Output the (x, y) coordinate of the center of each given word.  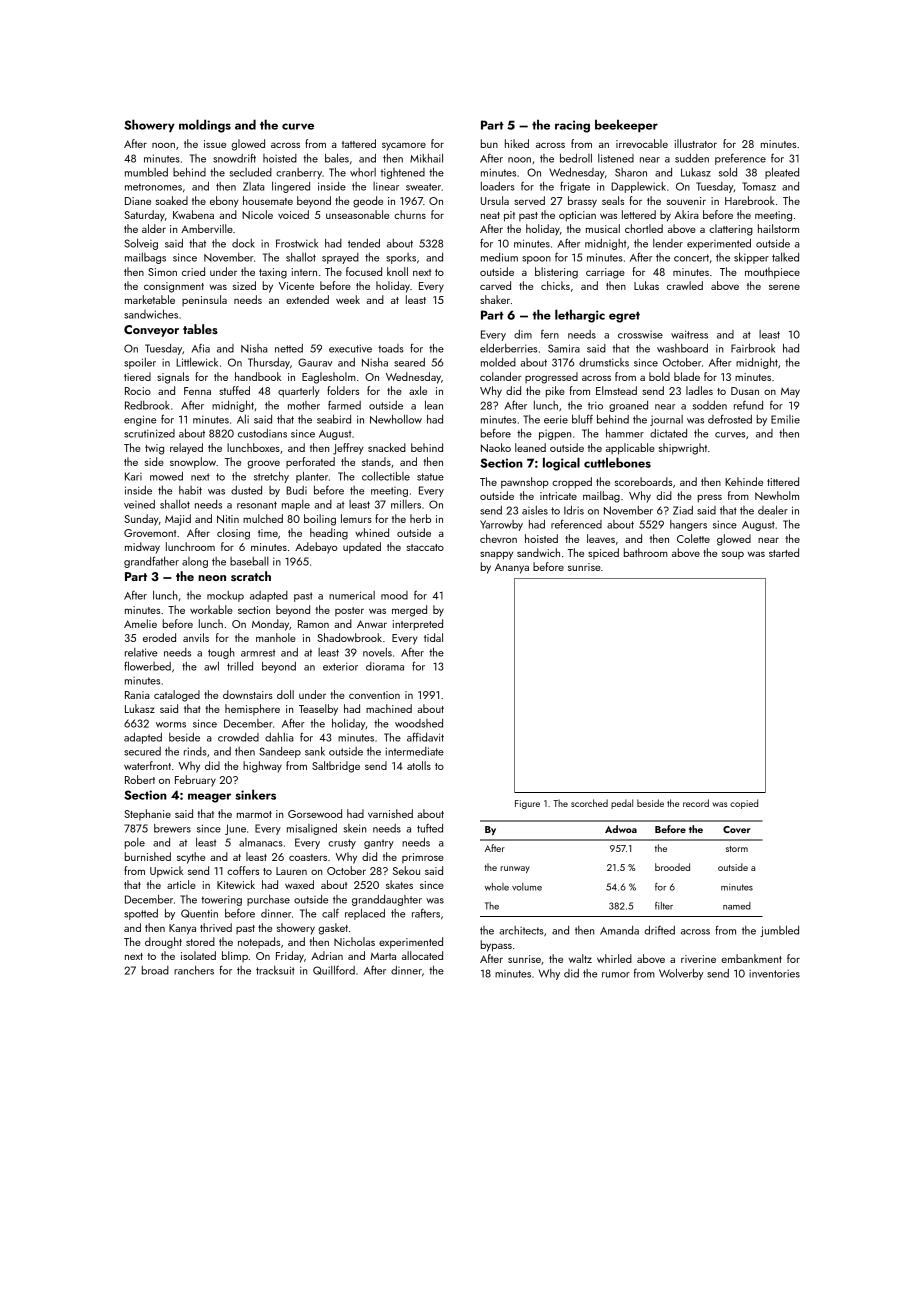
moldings (205, 126)
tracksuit (275, 970)
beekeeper (626, 126)
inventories (774, 974)
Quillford (334, 970)
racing (572, 126)
